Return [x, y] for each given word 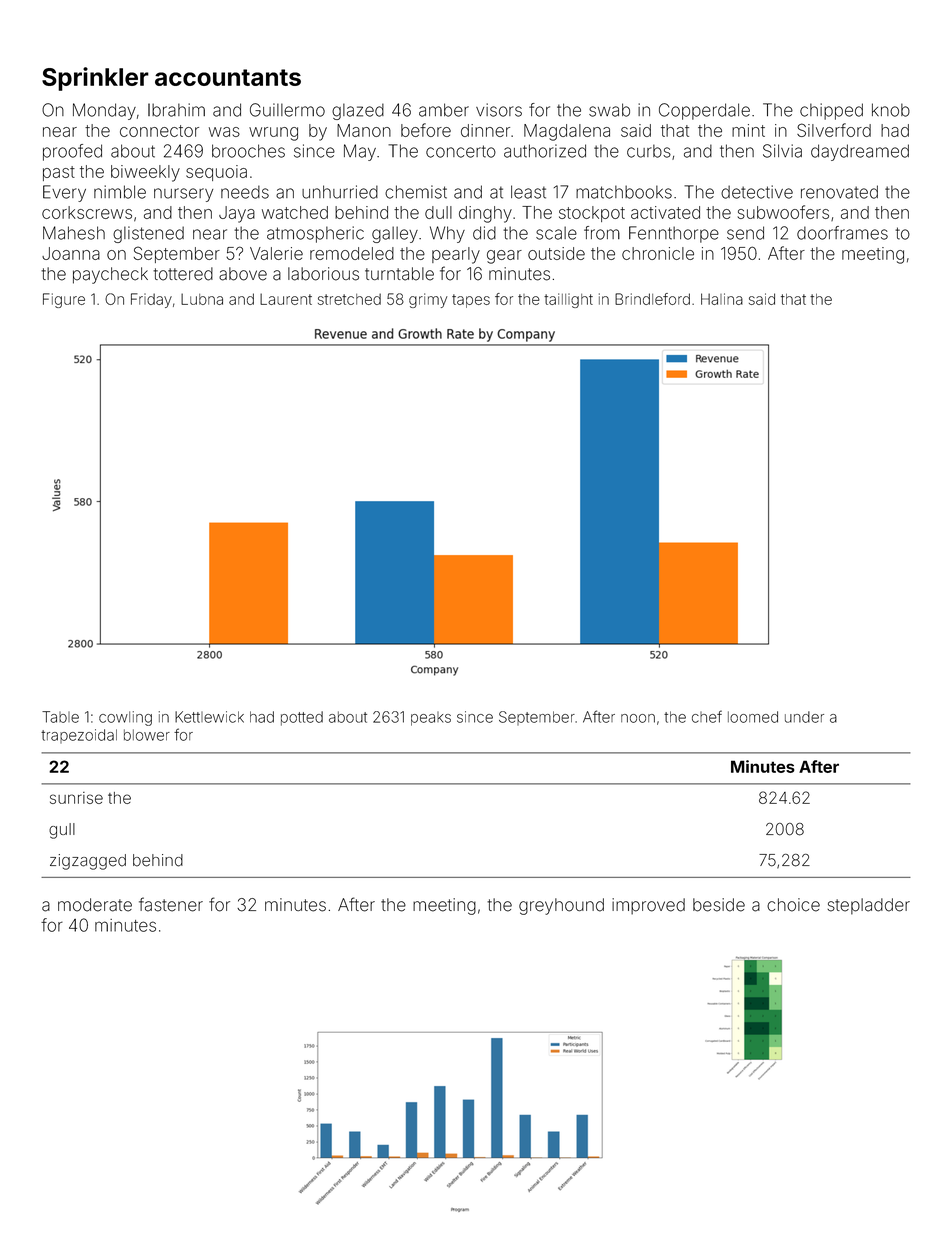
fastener [171, 904]
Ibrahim [176, 110]
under [804, 717]
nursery [183, 195]
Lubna [202, 299]
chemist [416, 192]
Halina [722, 299]
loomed [753, 717]
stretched [349, 299]
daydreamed [860, 152]
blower [147, 735]
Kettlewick [209, 717]
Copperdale [704, 111]
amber [444, 110]
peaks [431, 719]
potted [302, 718]
